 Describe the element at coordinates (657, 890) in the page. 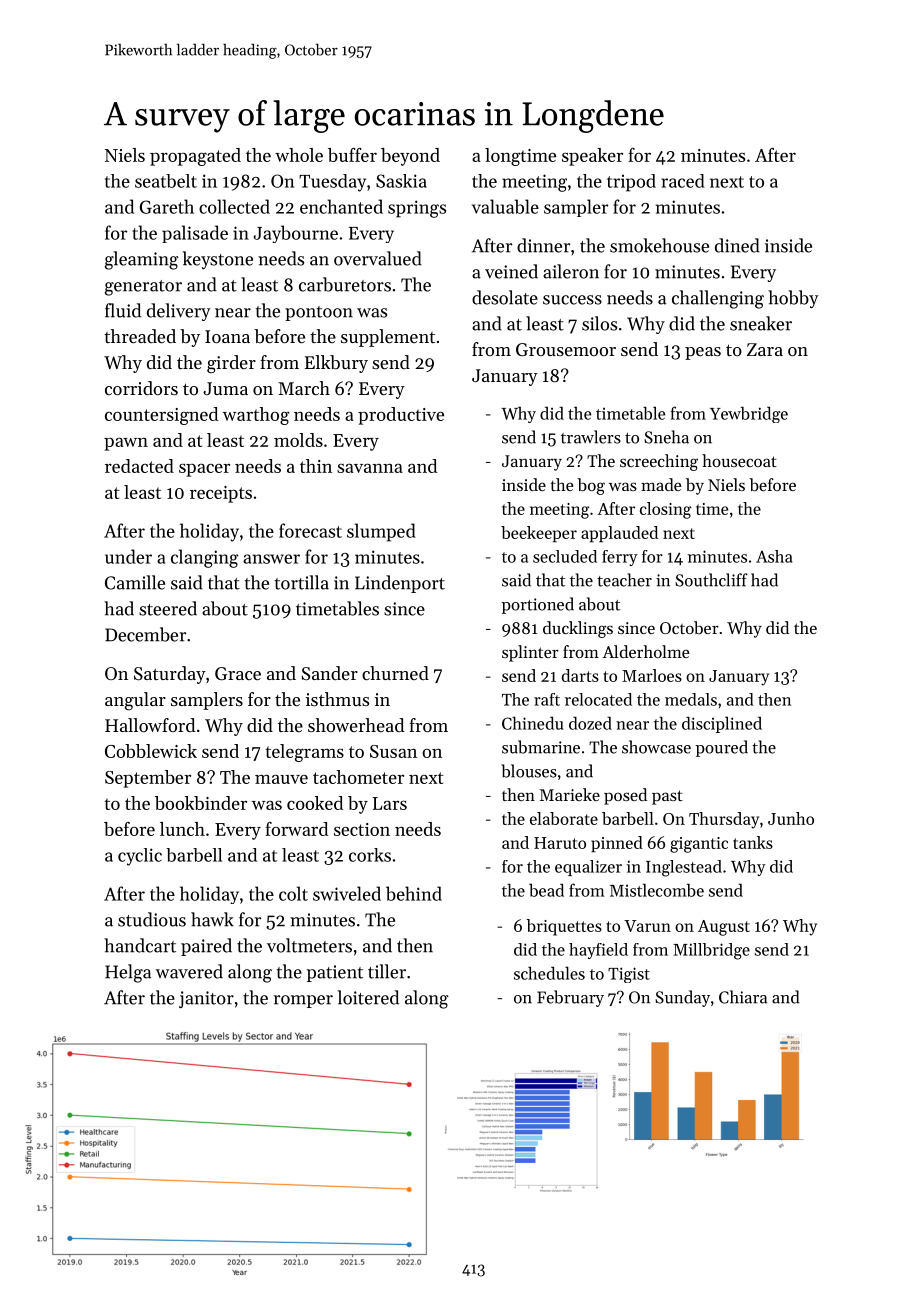

I see `Mistlecombe` at that location.
